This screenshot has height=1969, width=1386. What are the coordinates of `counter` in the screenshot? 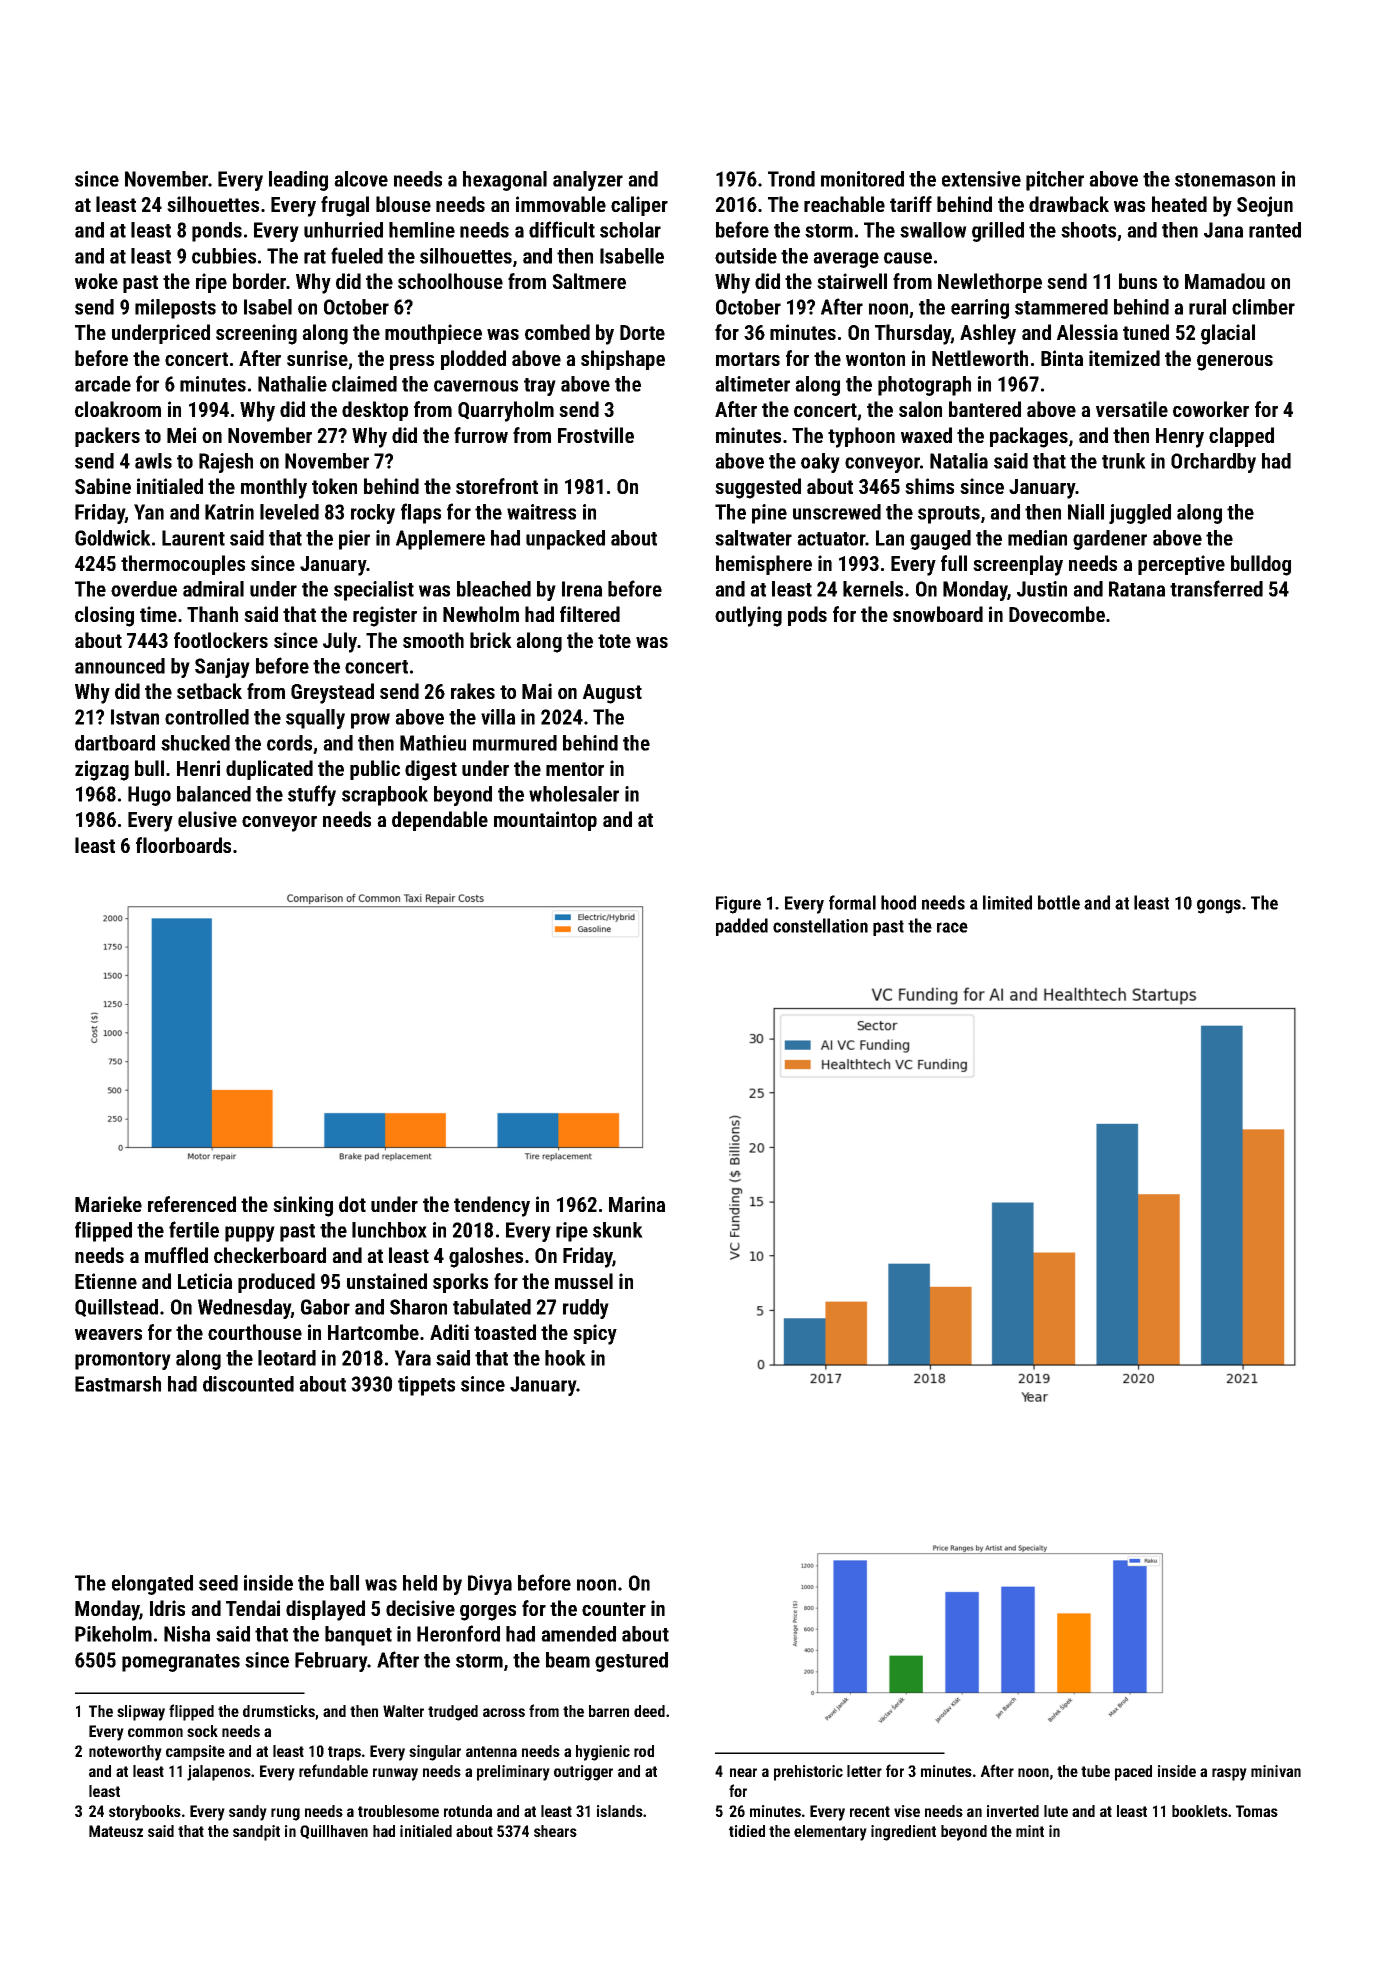 It's located at (614, 1609).
